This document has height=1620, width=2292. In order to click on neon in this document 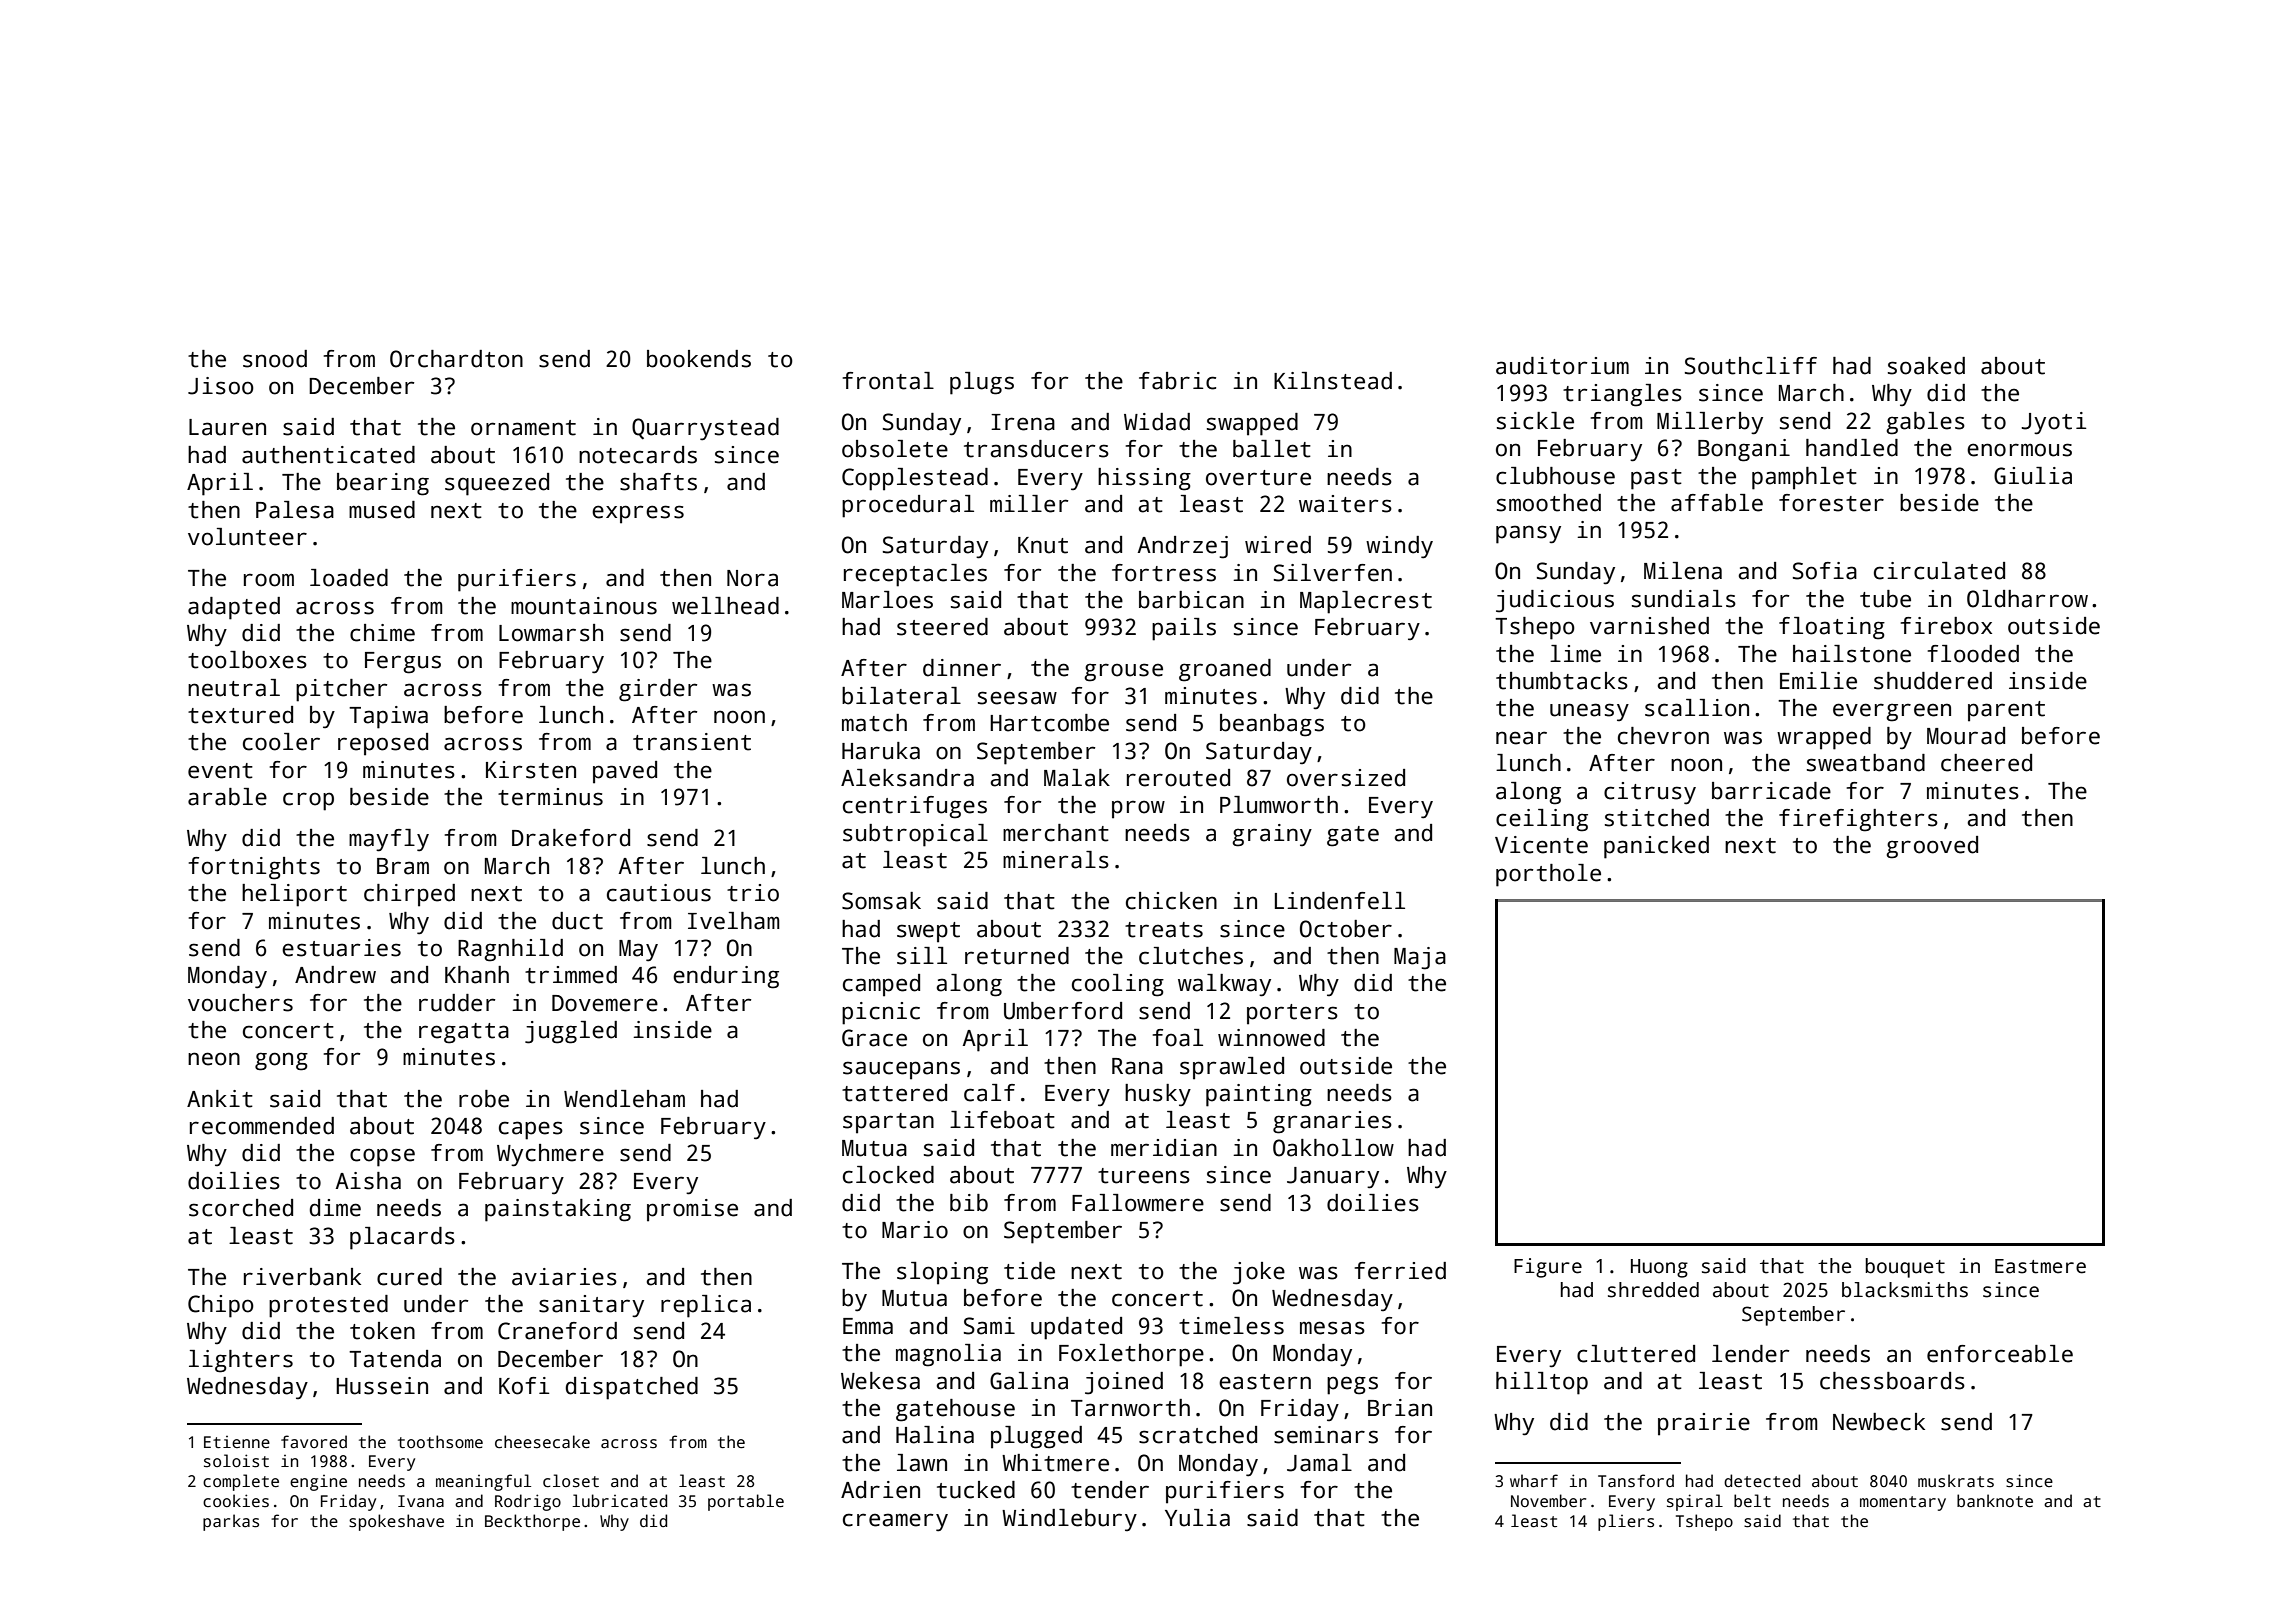, I will do `click(214, 1059)`.
